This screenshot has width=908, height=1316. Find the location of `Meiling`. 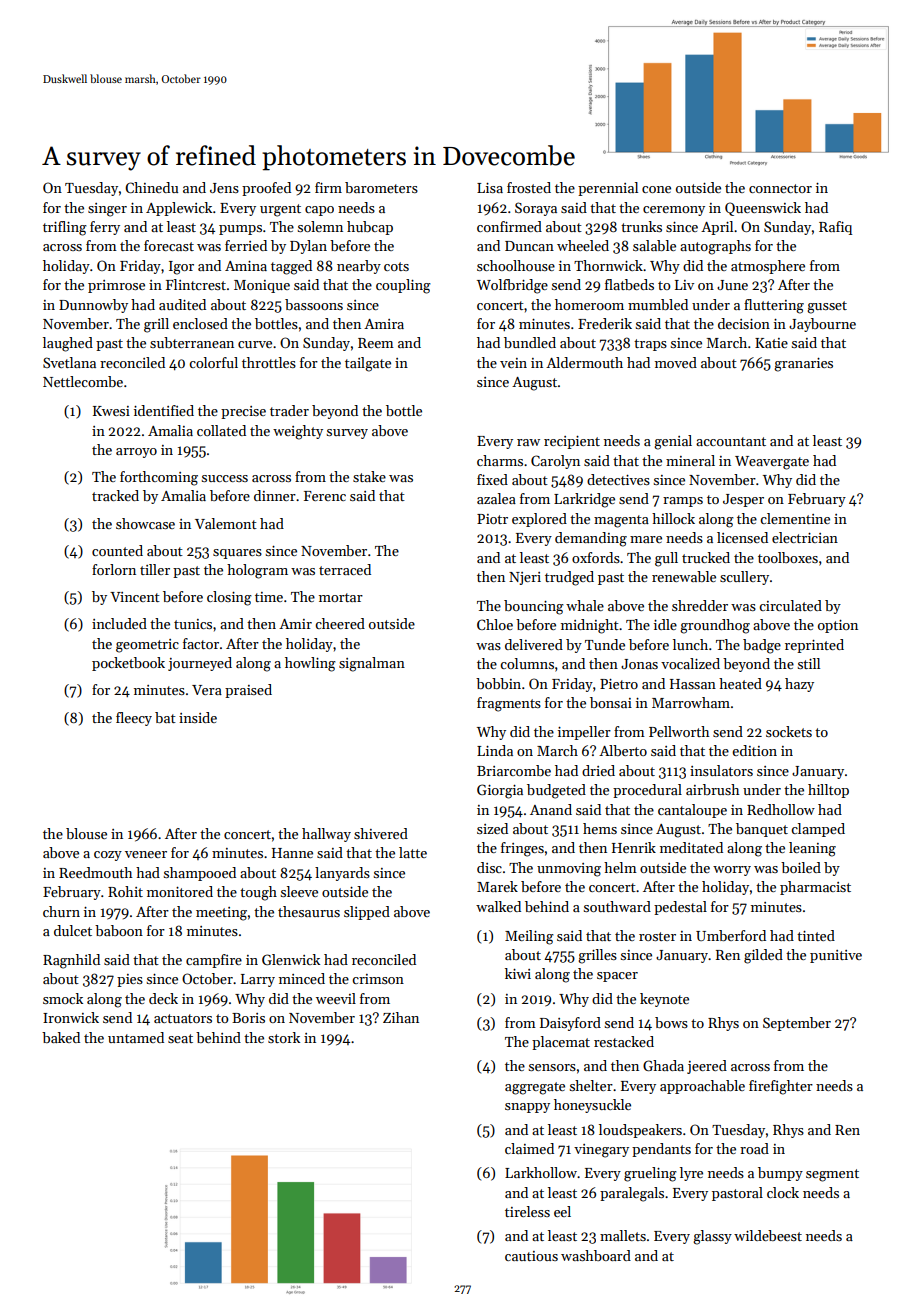

Meiling is located at coordinates (529, 937).
